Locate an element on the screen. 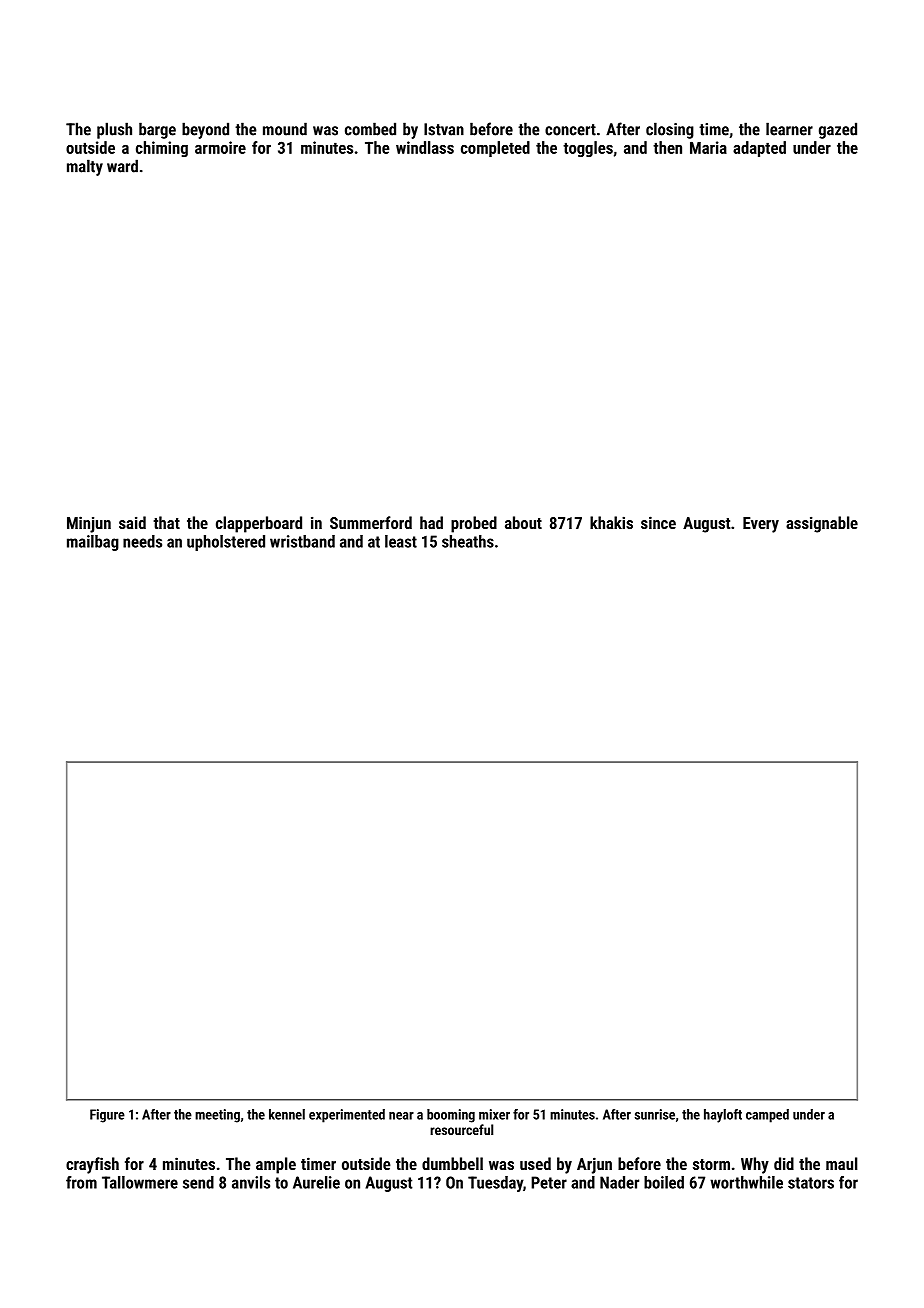  anvils is located at coordinates (251, 1182).
